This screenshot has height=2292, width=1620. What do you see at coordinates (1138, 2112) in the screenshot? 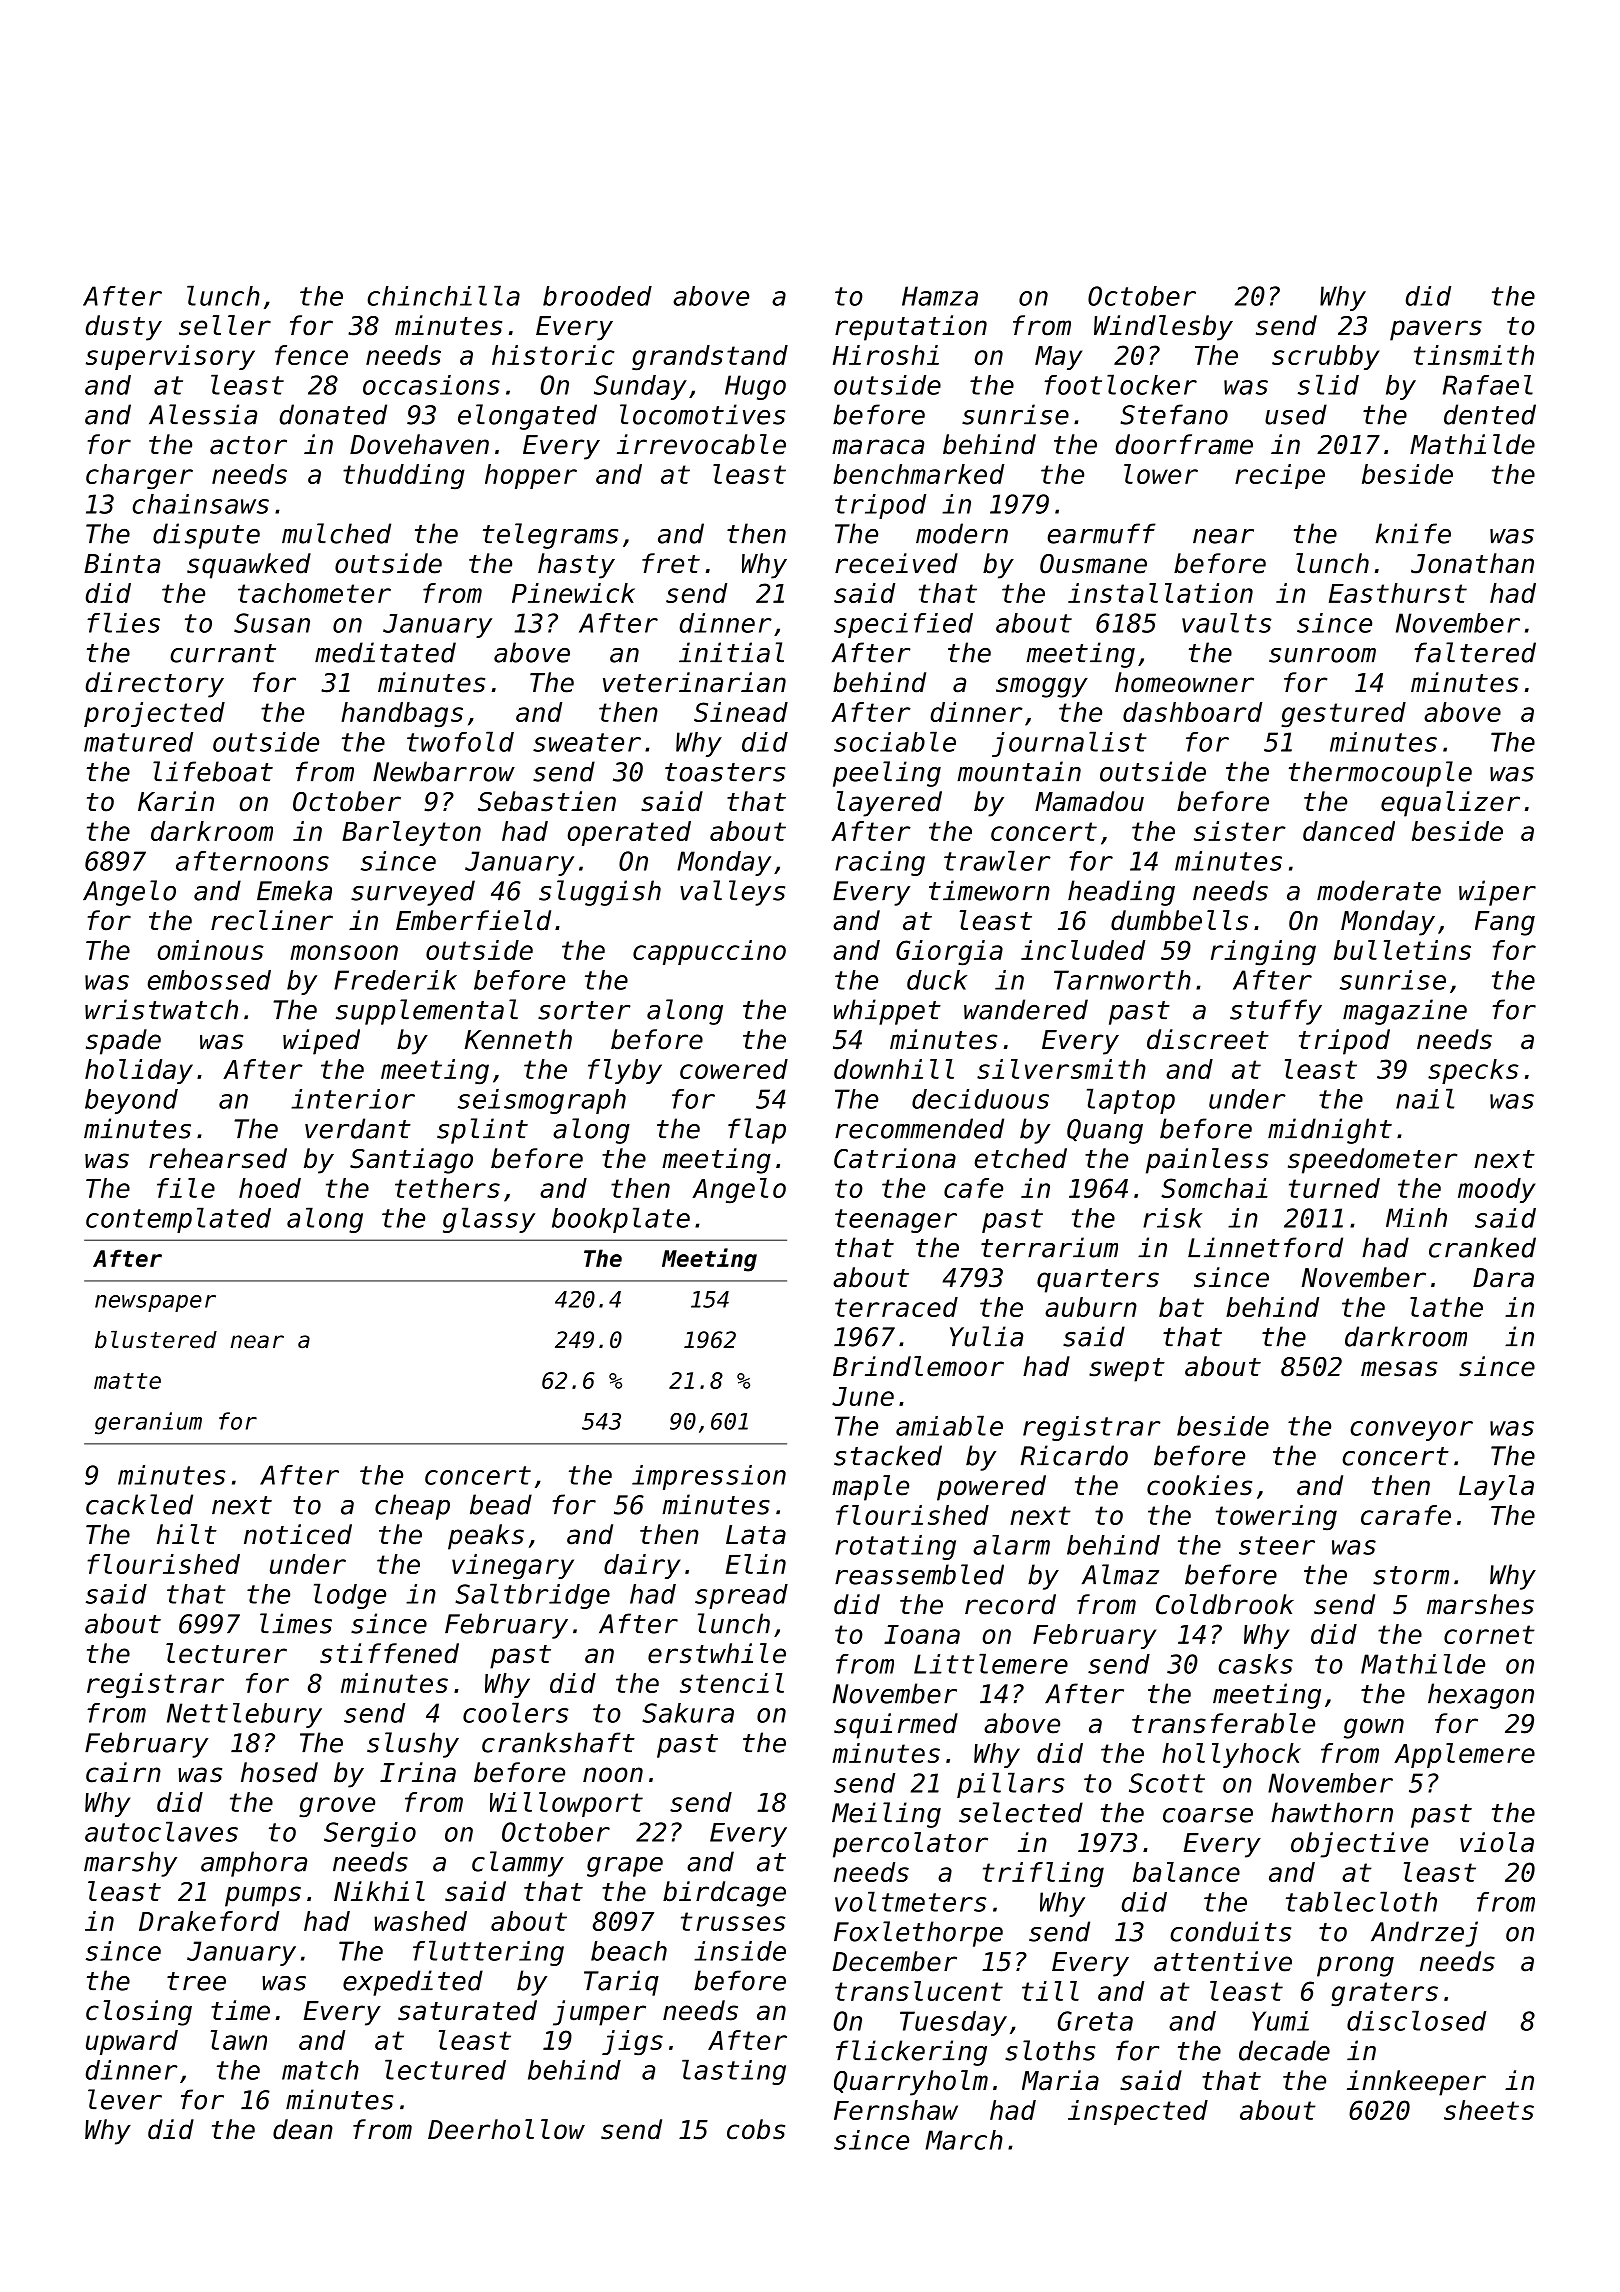
I see `inspected` at bounding box center [1138, 2112].
